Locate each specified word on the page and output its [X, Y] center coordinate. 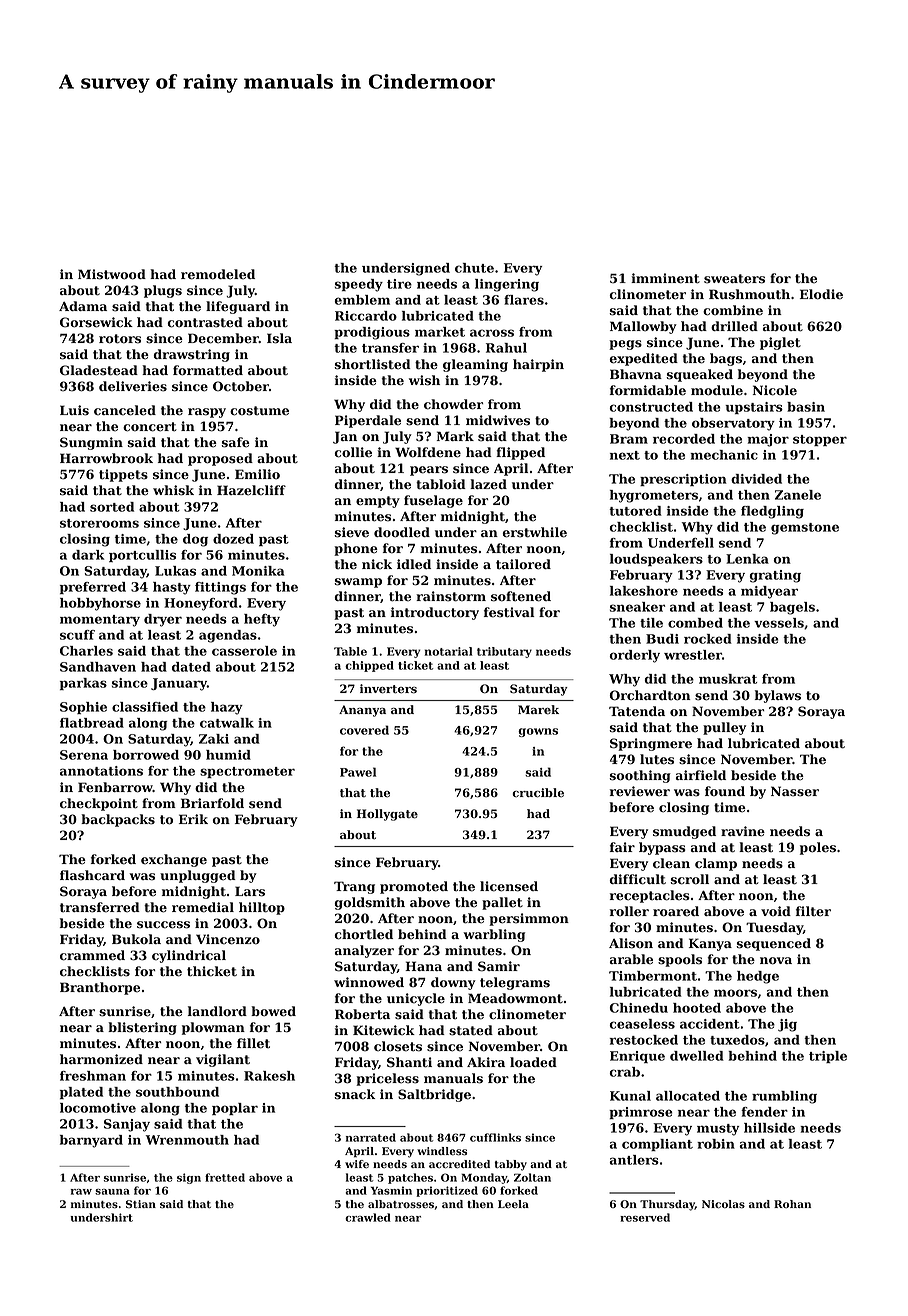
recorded [684, 439]
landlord [217, 1011]
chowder [453, 404]
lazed [488, 484]
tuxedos [737, 1040]
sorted [112, 507]
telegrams [515, 983]
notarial [449, 651]
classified [145, 707]
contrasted [205, 322]
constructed [651, 407]
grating [775, 576]
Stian [141, 1204]
